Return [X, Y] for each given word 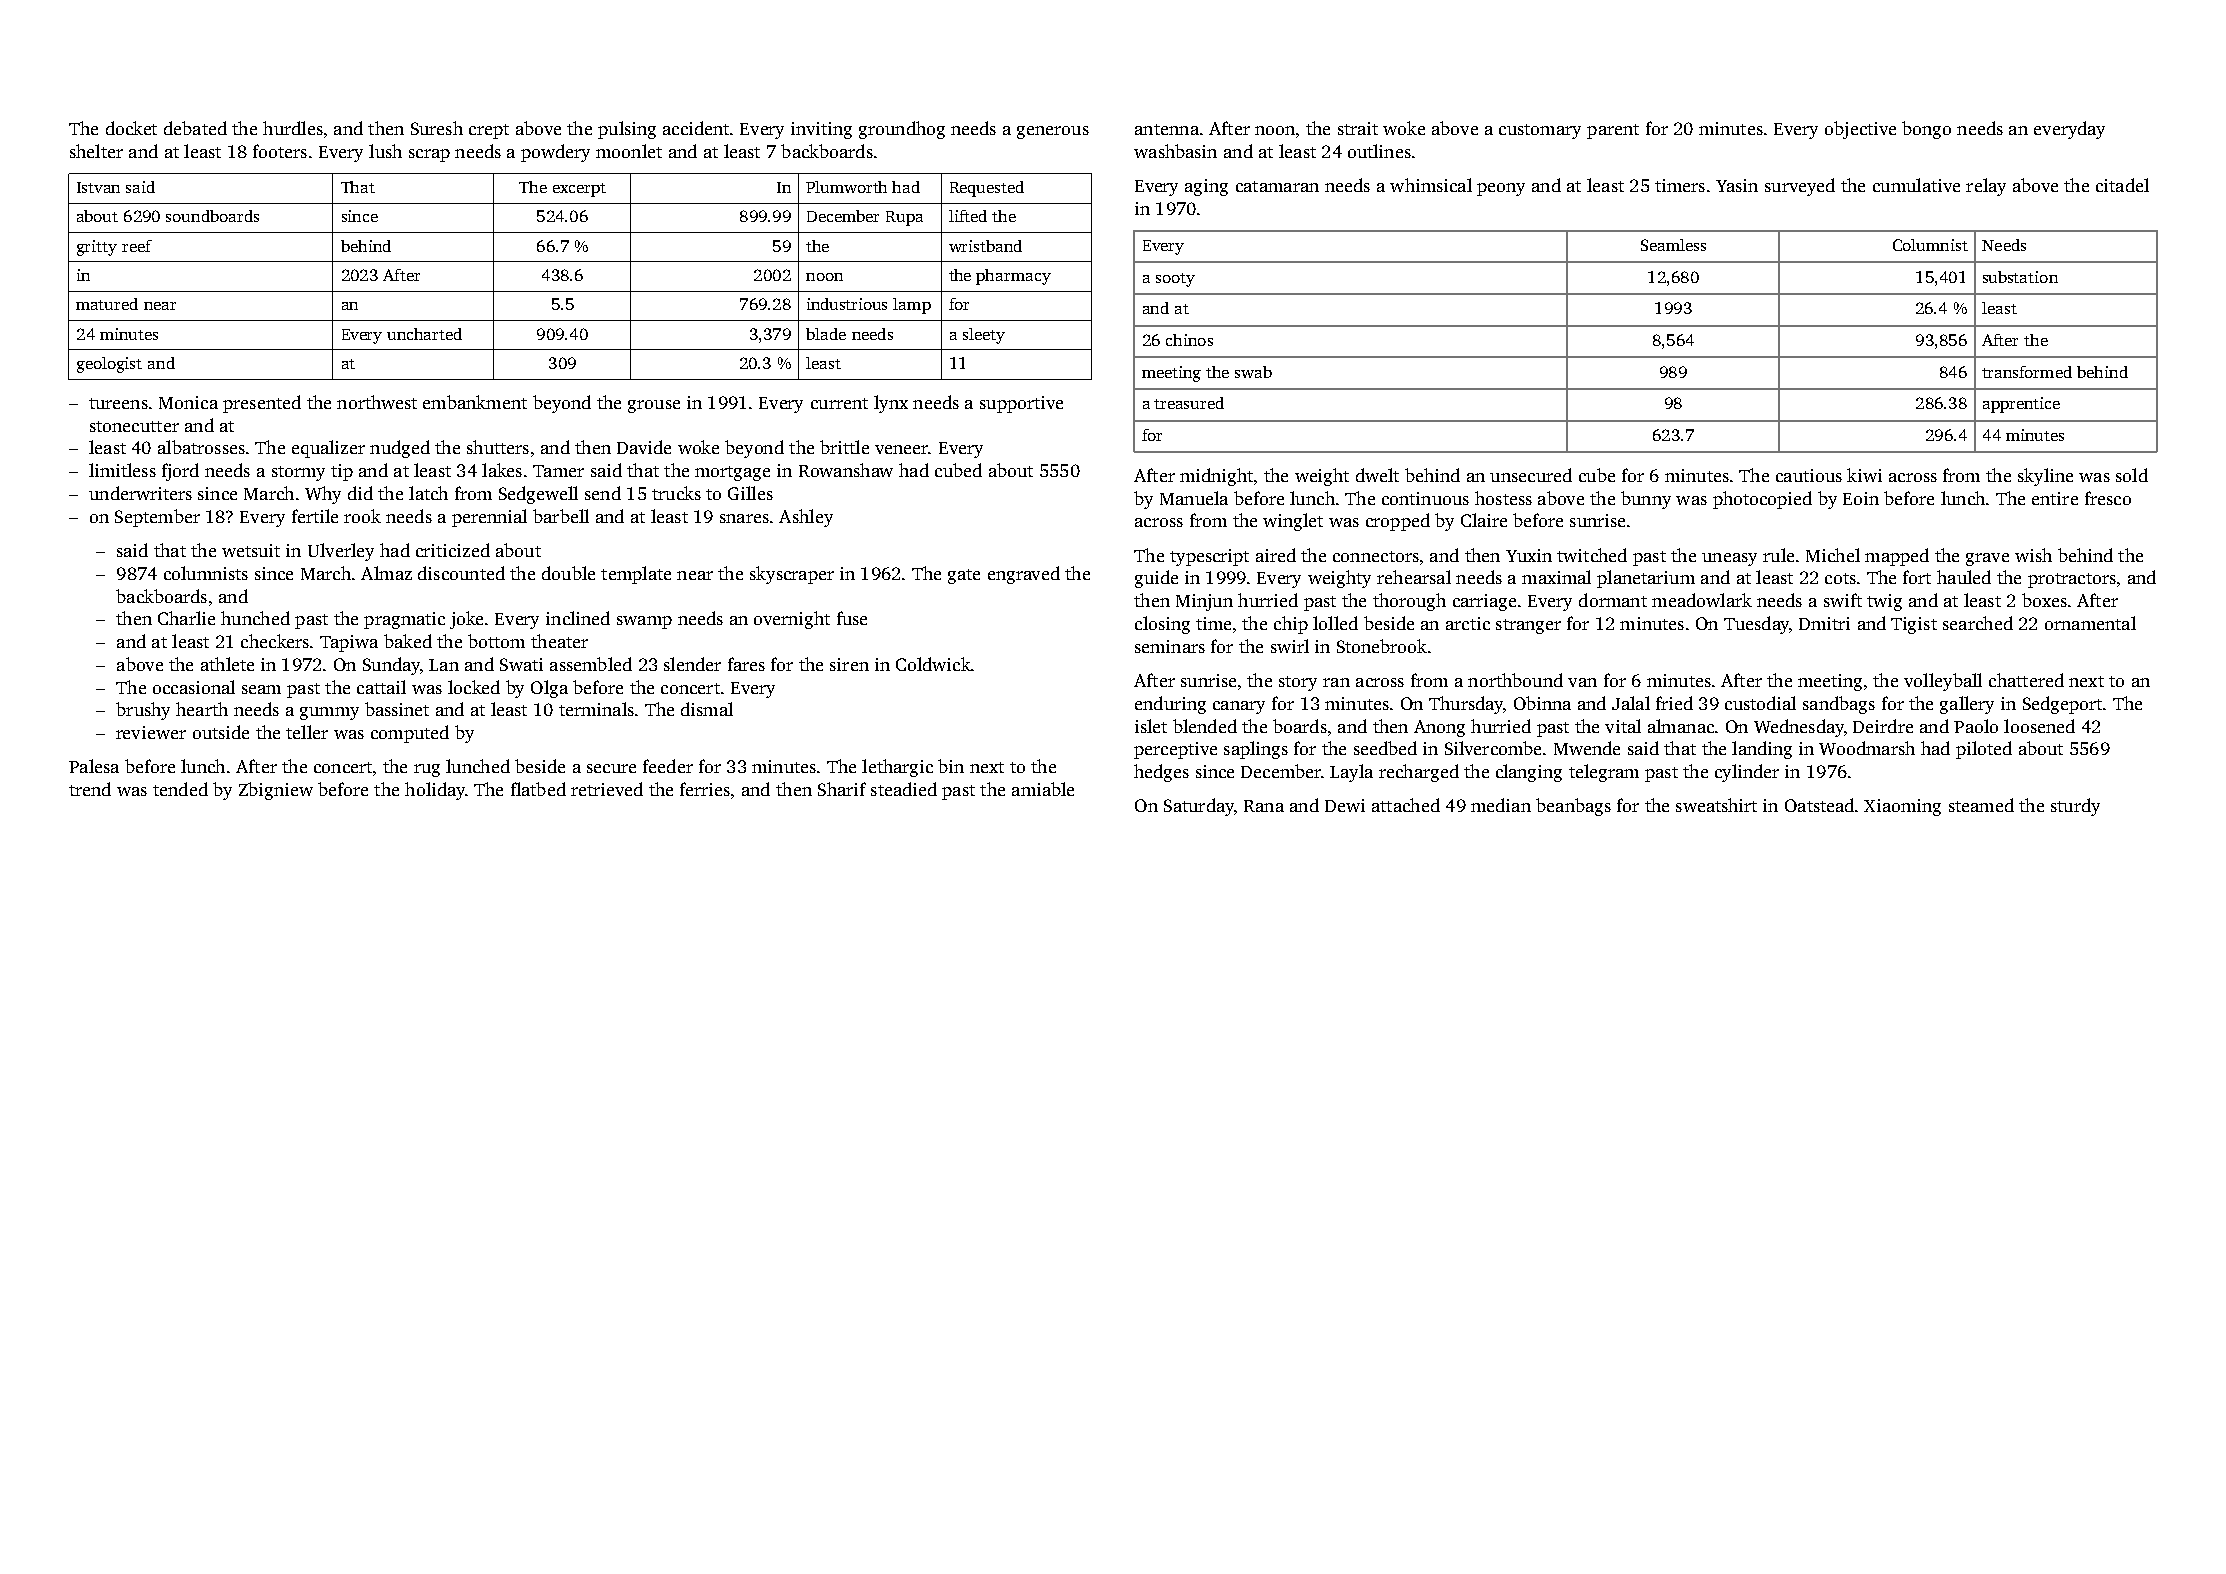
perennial [489, 518]
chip [1291, 625]
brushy [143, 711]
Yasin [1737, 185]
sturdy [2075, 807]
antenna [1167, 129]
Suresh [437, 128]
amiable [1043, 789]
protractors [2072, 580]
